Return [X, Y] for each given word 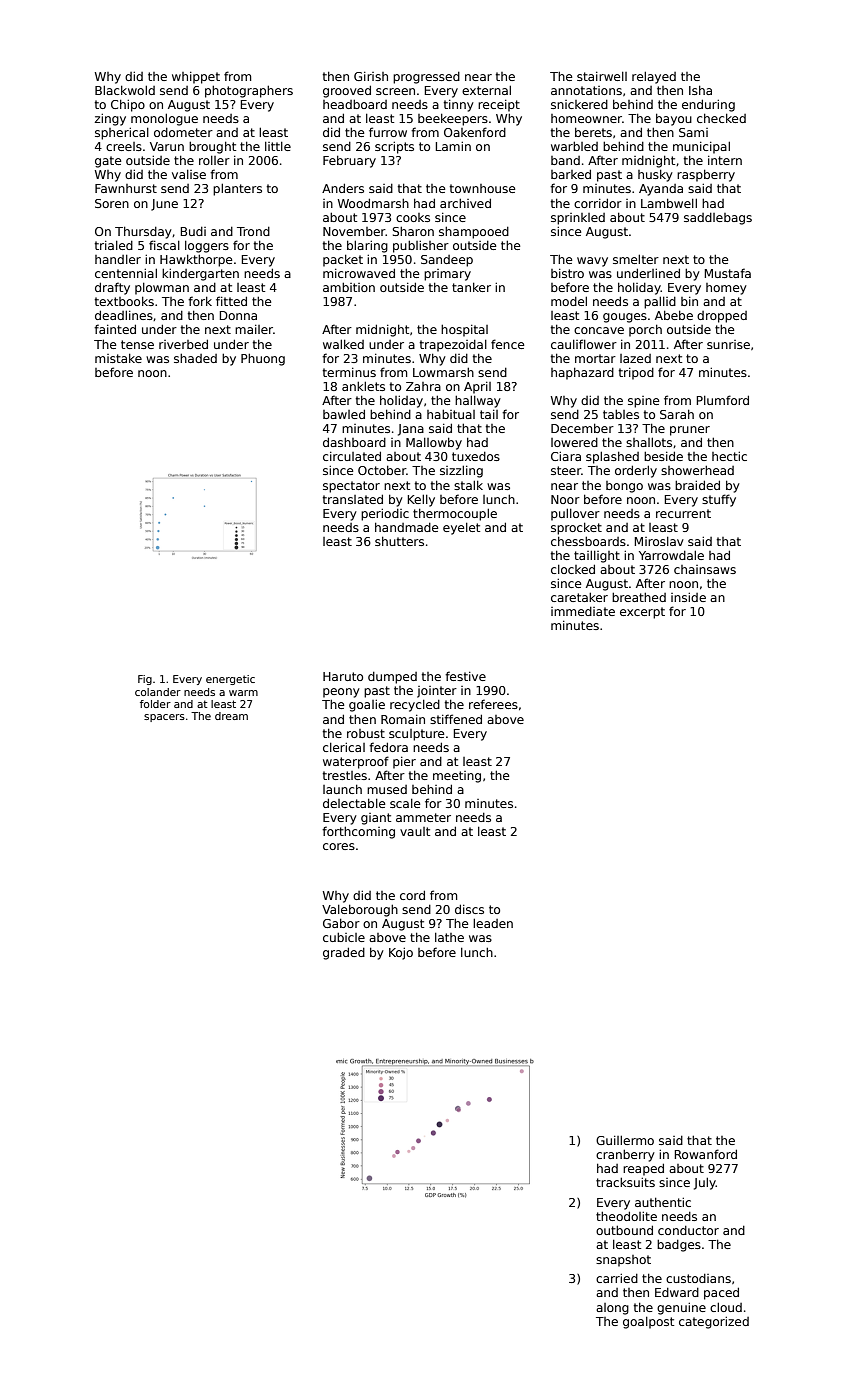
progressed [426, 78]
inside [688, 597]
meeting [457, 777]
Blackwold [125, 90]
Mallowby [434, 443]
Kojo [401, 953]
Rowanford [706, 1154]
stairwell [602, 76]
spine [643, 402]
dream [231, 716]
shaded [195, 358]
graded [344, 953]
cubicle [344, 937]
